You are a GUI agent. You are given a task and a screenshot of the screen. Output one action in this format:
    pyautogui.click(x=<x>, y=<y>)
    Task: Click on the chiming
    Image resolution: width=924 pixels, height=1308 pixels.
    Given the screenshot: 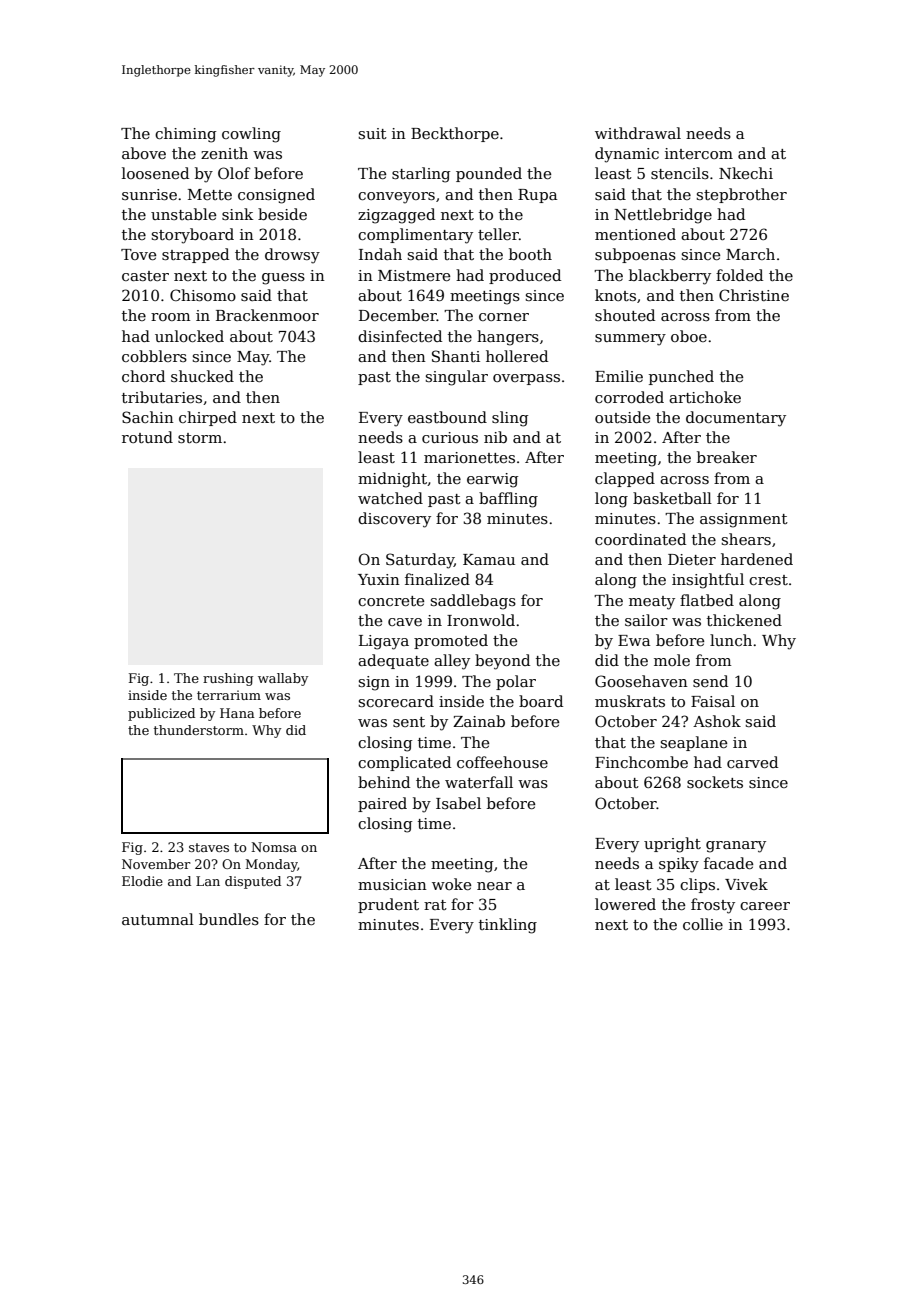 What is the action you would take?
    pyautogui.click(x=185, y=135)
